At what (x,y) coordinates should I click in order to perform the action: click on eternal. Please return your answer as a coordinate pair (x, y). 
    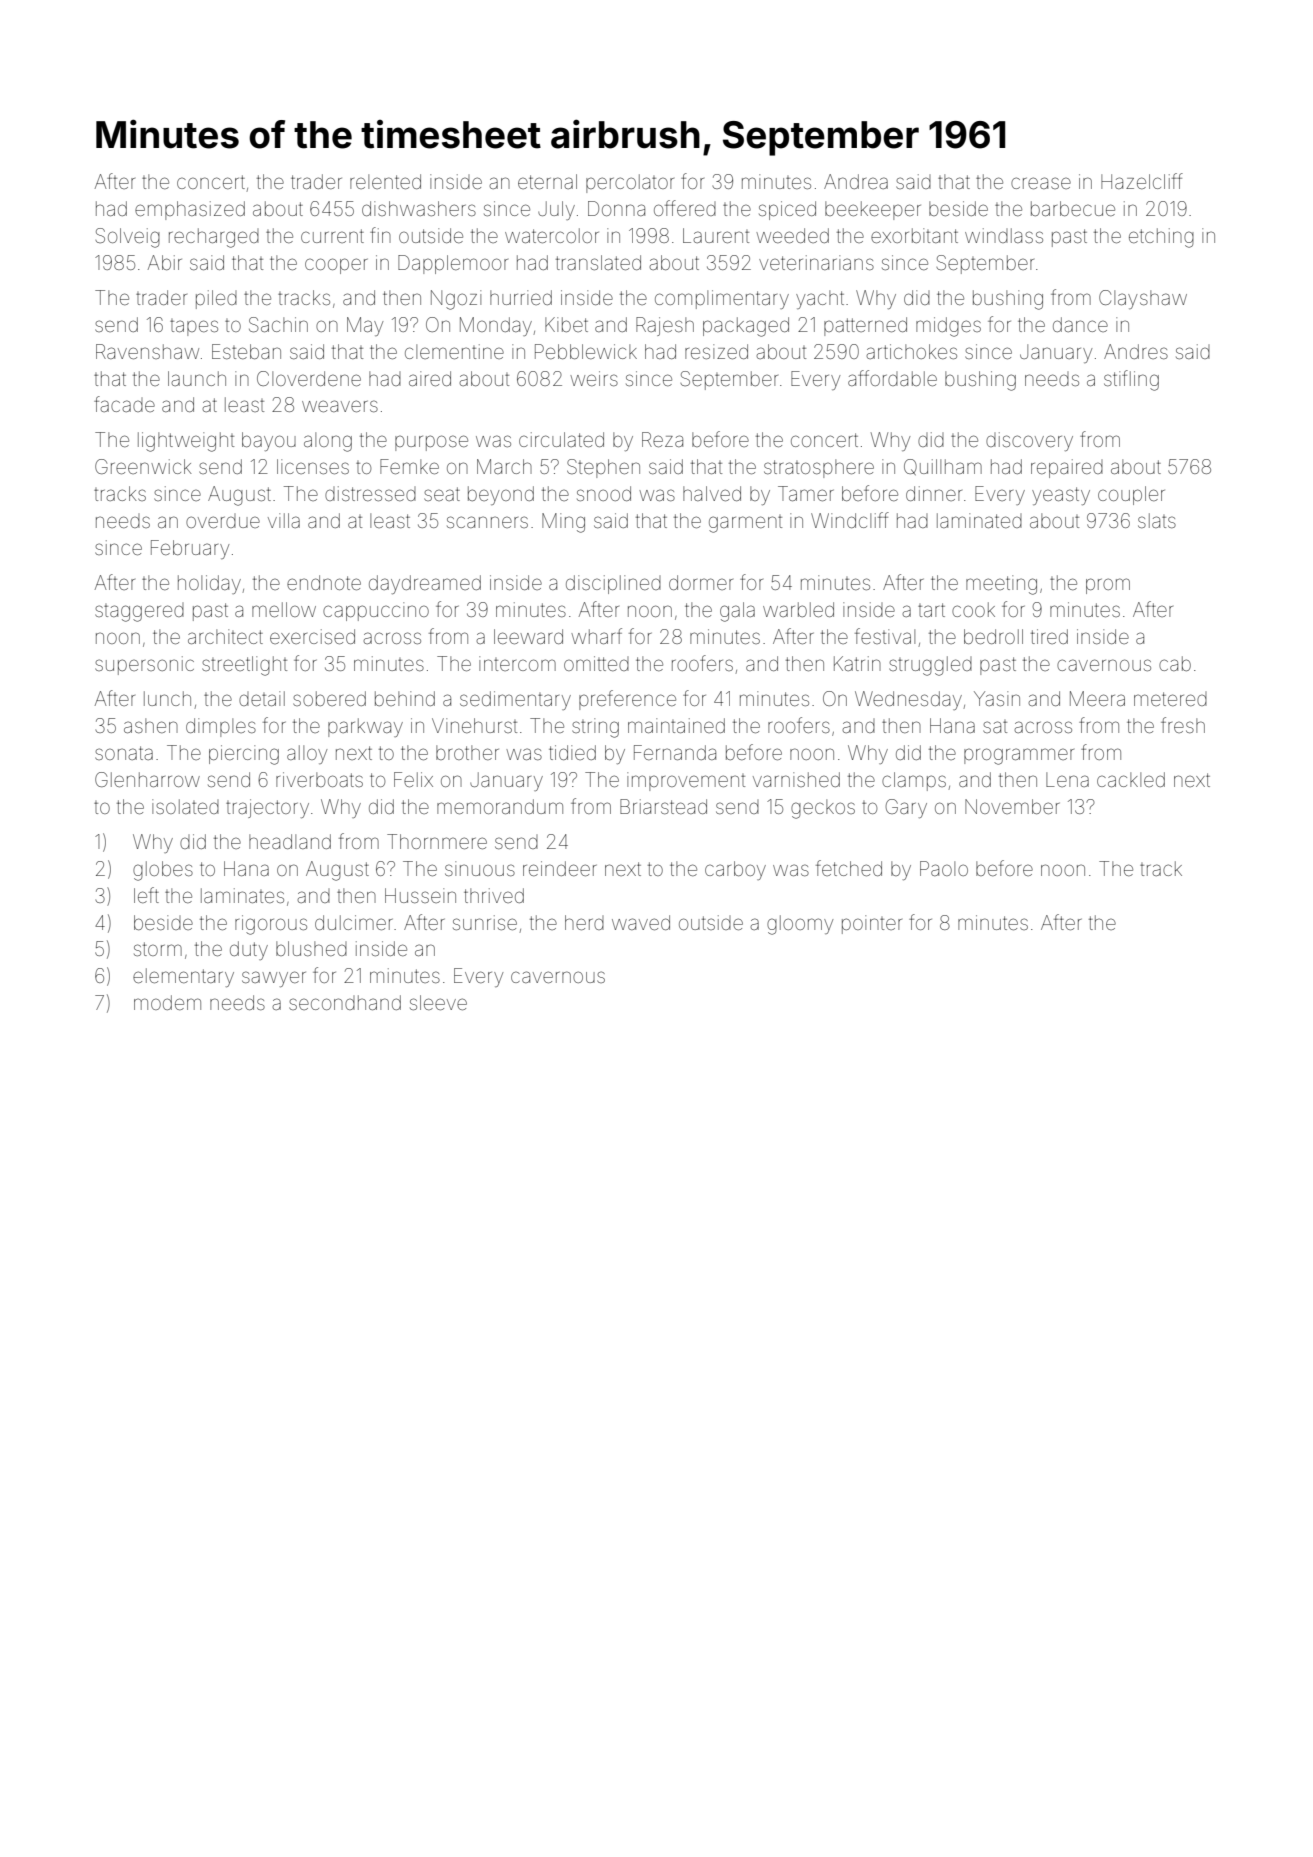
    Looking at the image, I should click on (547, 181).
